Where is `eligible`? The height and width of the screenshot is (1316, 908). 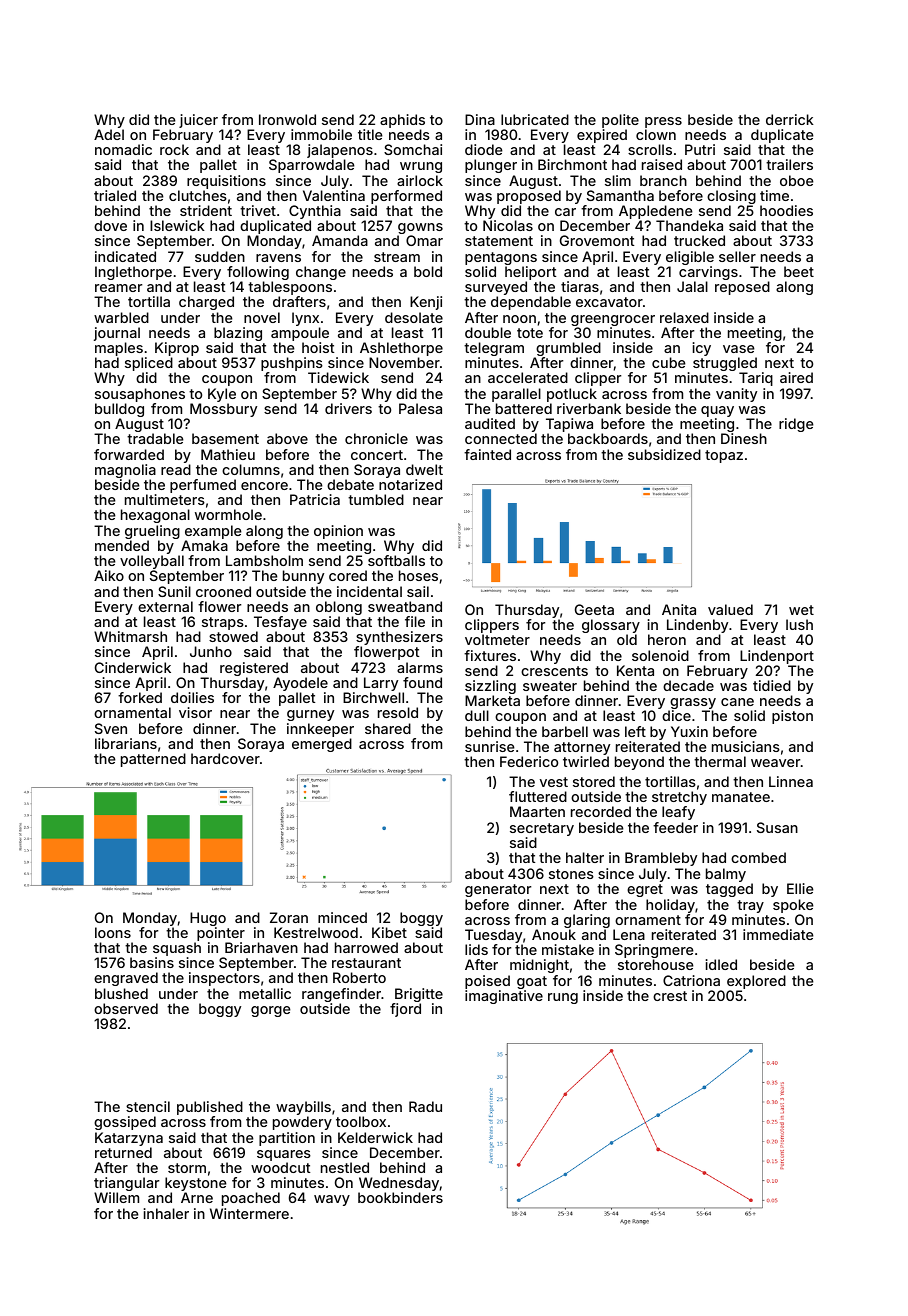
eligible is located at coordinates (690, 258).
